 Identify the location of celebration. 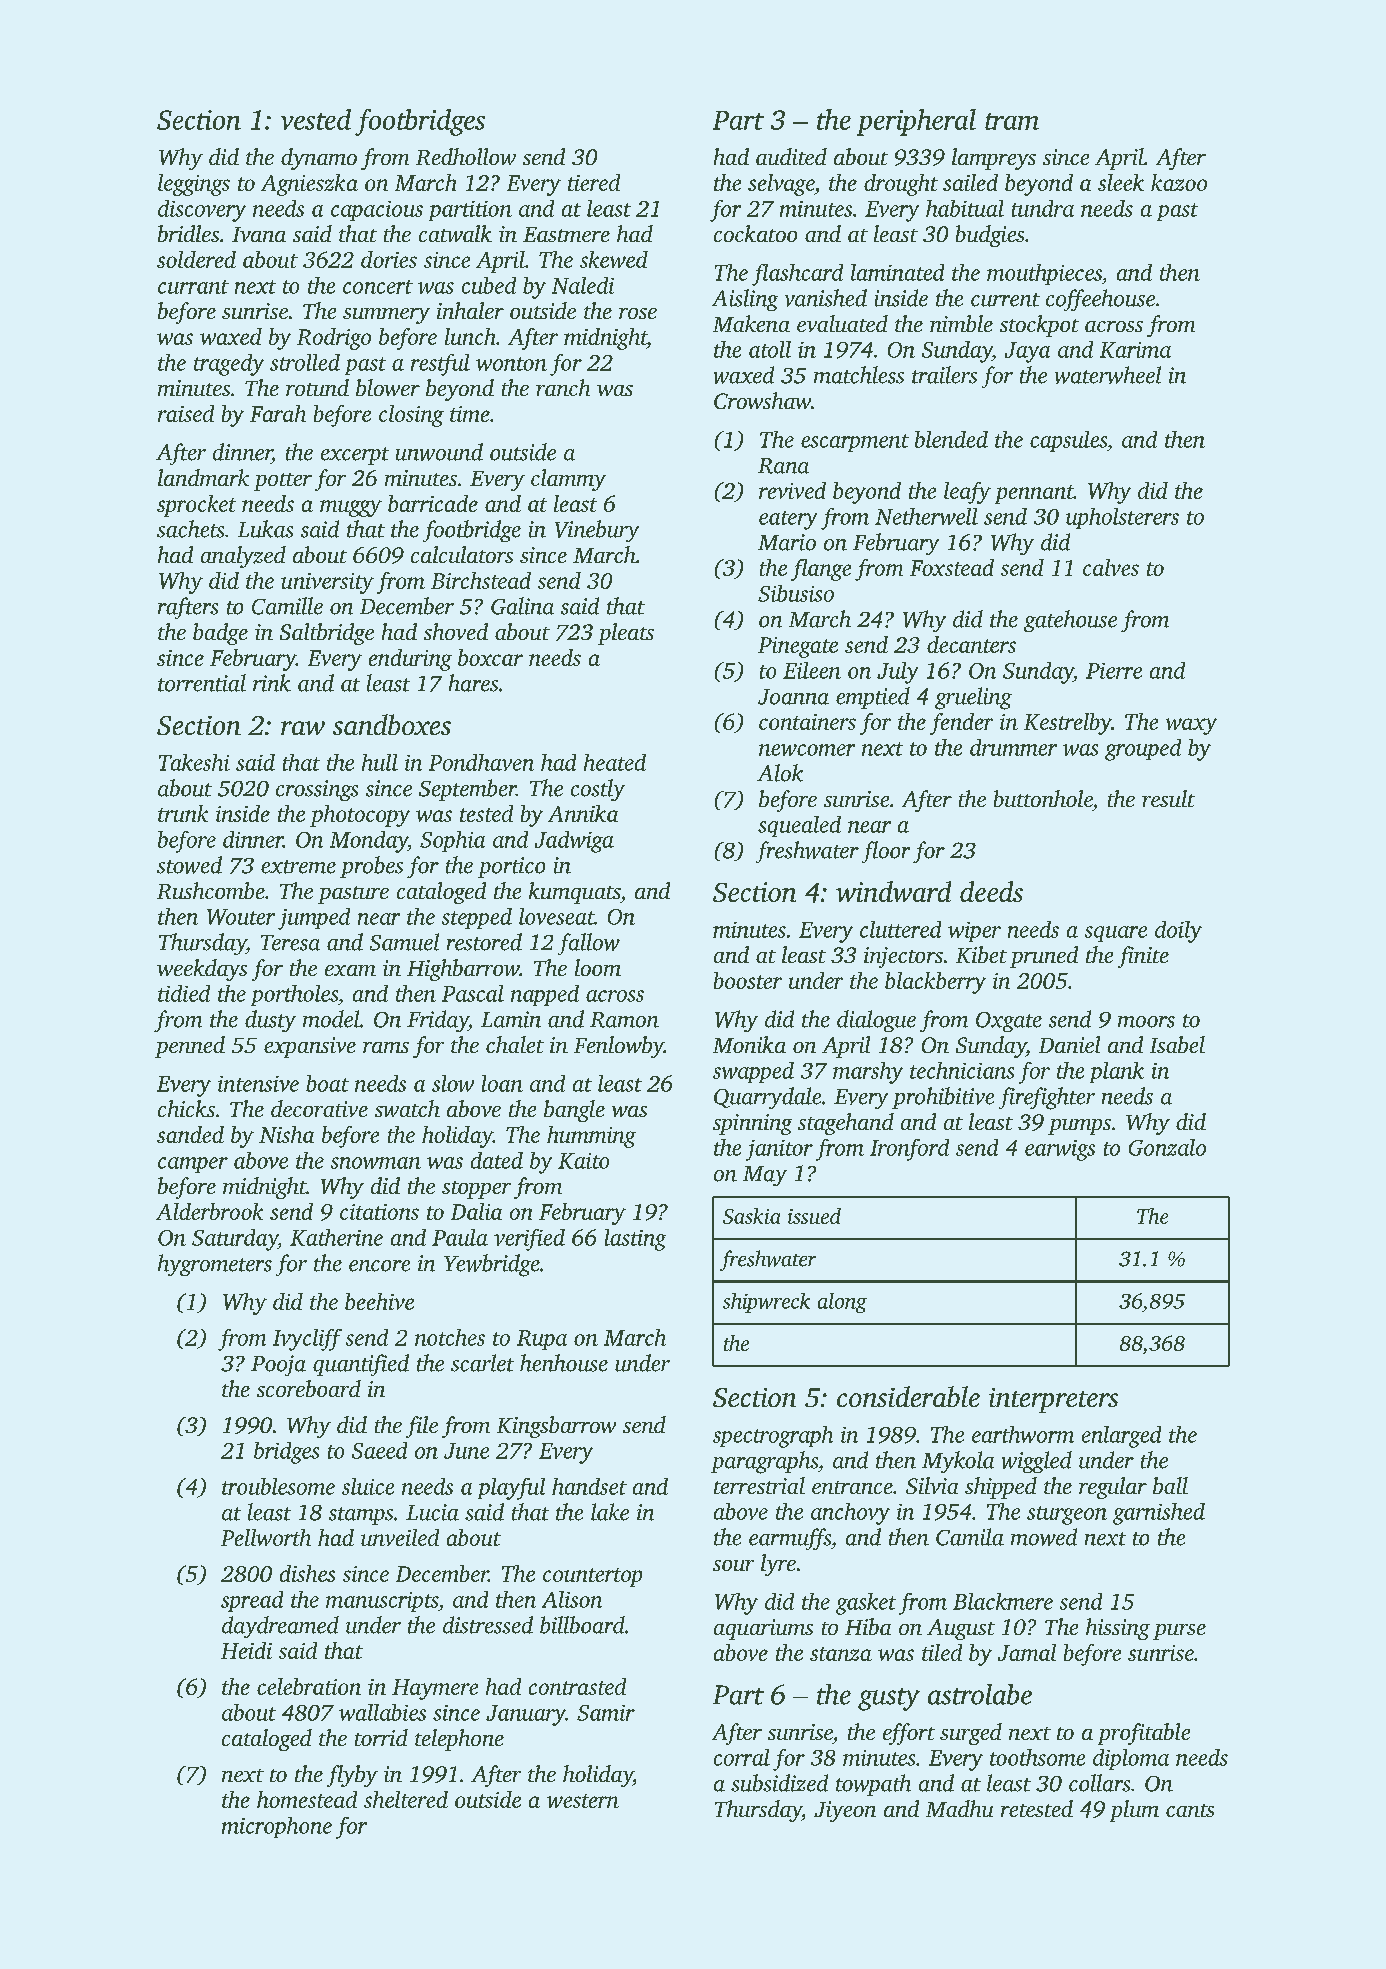
(309, 1686).
